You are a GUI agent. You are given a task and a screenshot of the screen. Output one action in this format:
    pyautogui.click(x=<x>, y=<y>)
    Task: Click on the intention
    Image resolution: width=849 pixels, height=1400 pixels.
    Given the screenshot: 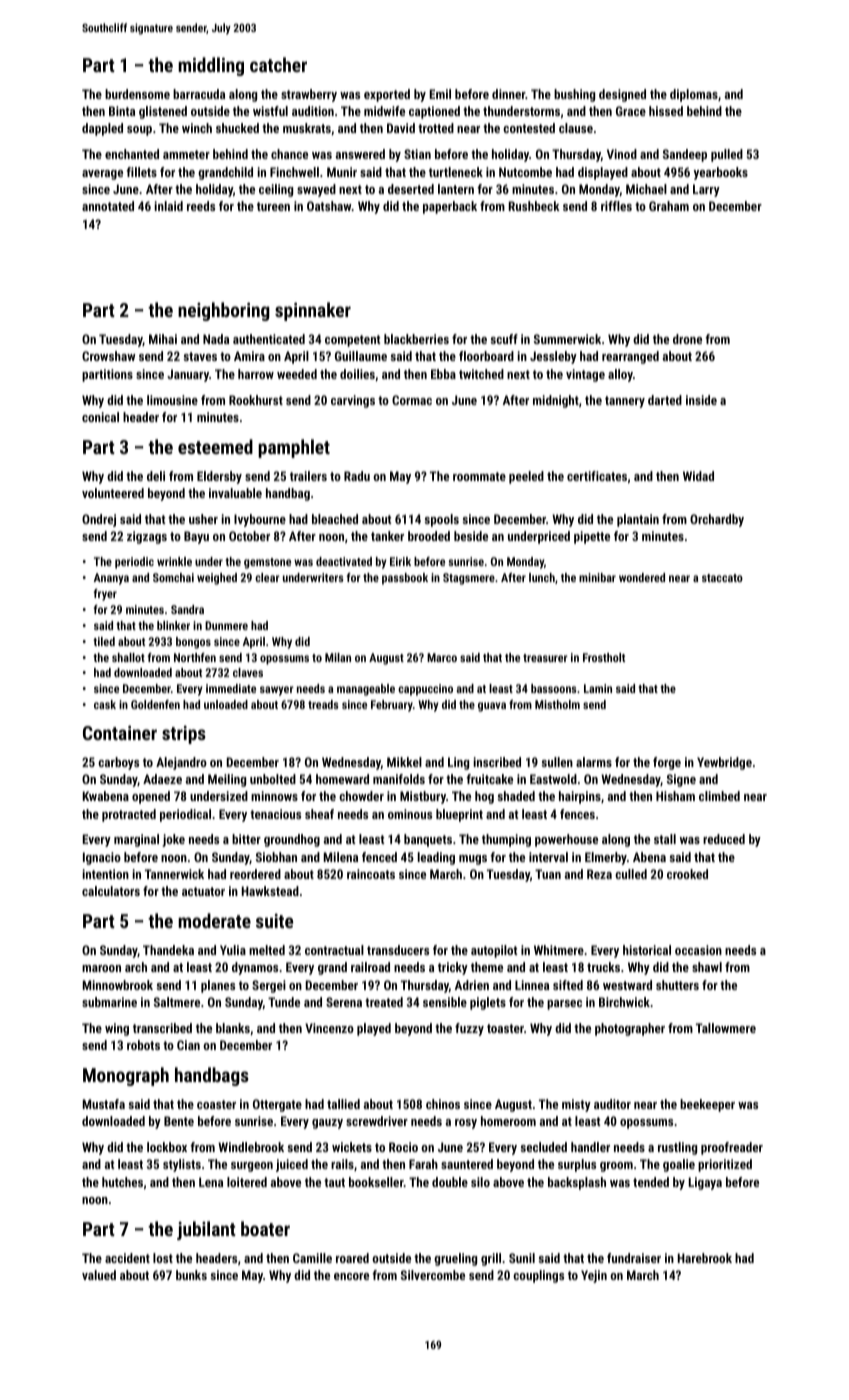 What is the action you would take?
    pyautogui.click(x=106, y=874)
